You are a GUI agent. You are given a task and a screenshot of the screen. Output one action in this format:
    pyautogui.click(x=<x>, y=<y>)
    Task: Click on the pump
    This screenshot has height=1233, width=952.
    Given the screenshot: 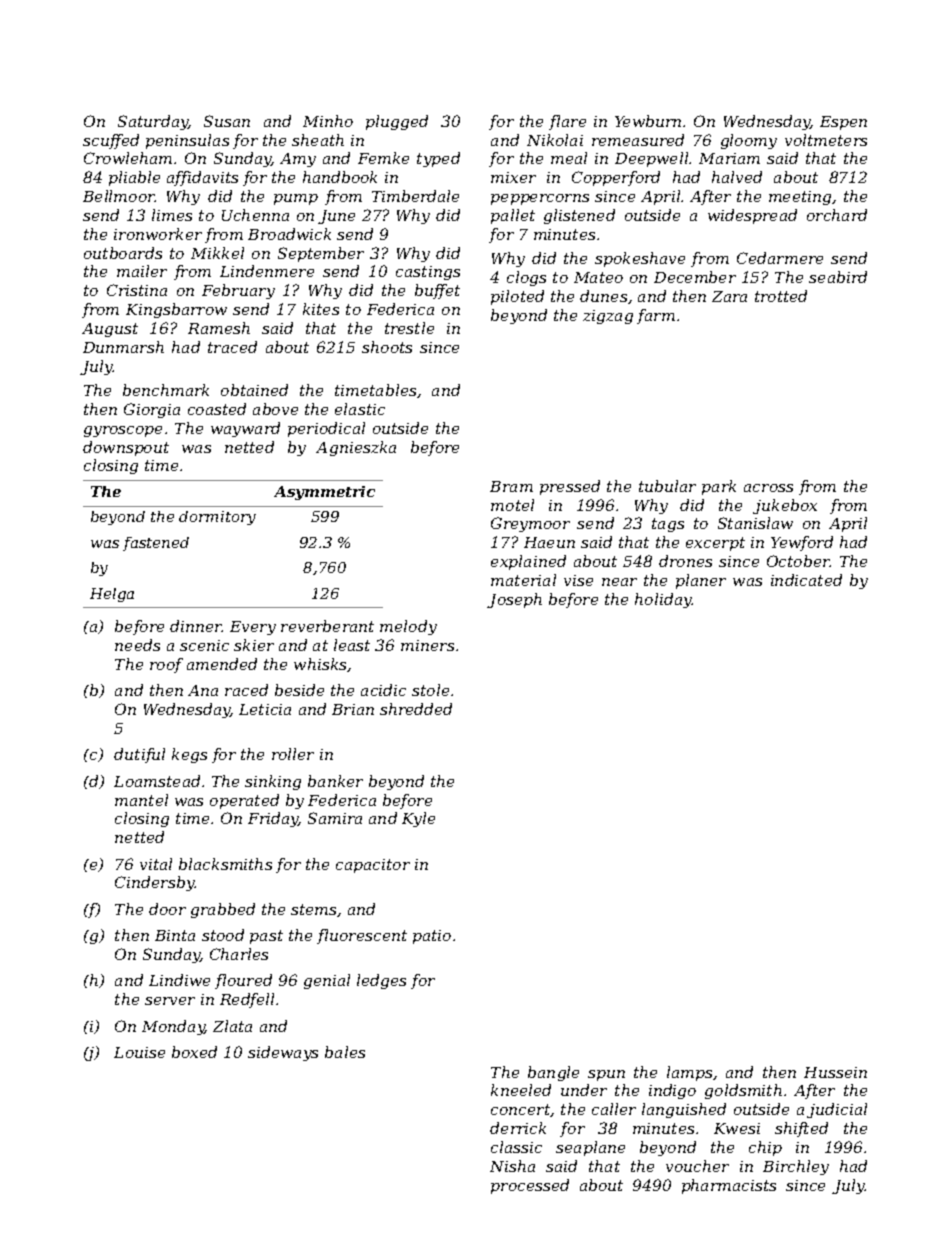 What is the action you would take?
    pyautogui.click(x=296, y=199)
